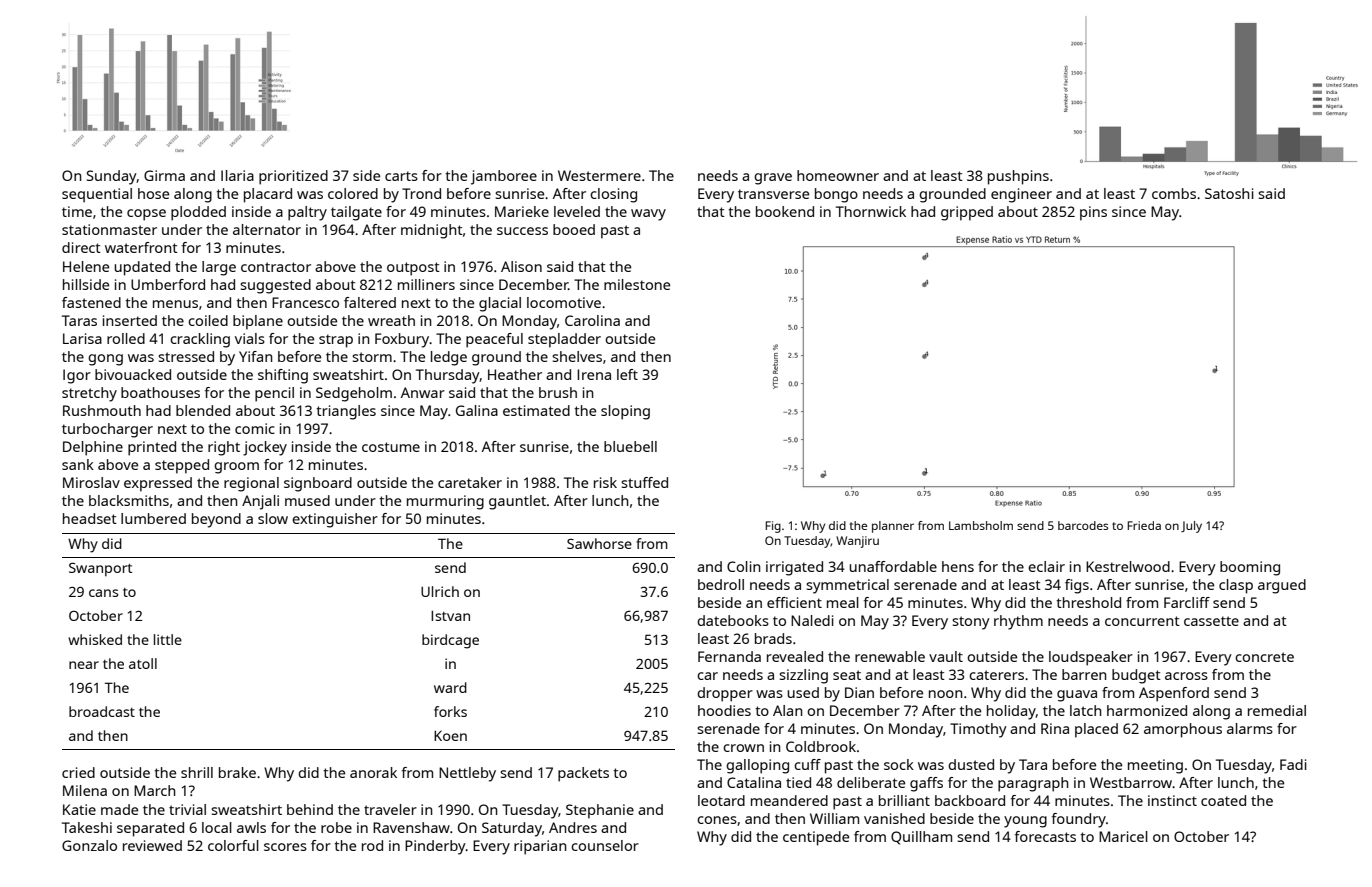  What do you see at coordinates (536, 410) in the screenshot?
I see `estimated` at bounding box center [536, 410].
